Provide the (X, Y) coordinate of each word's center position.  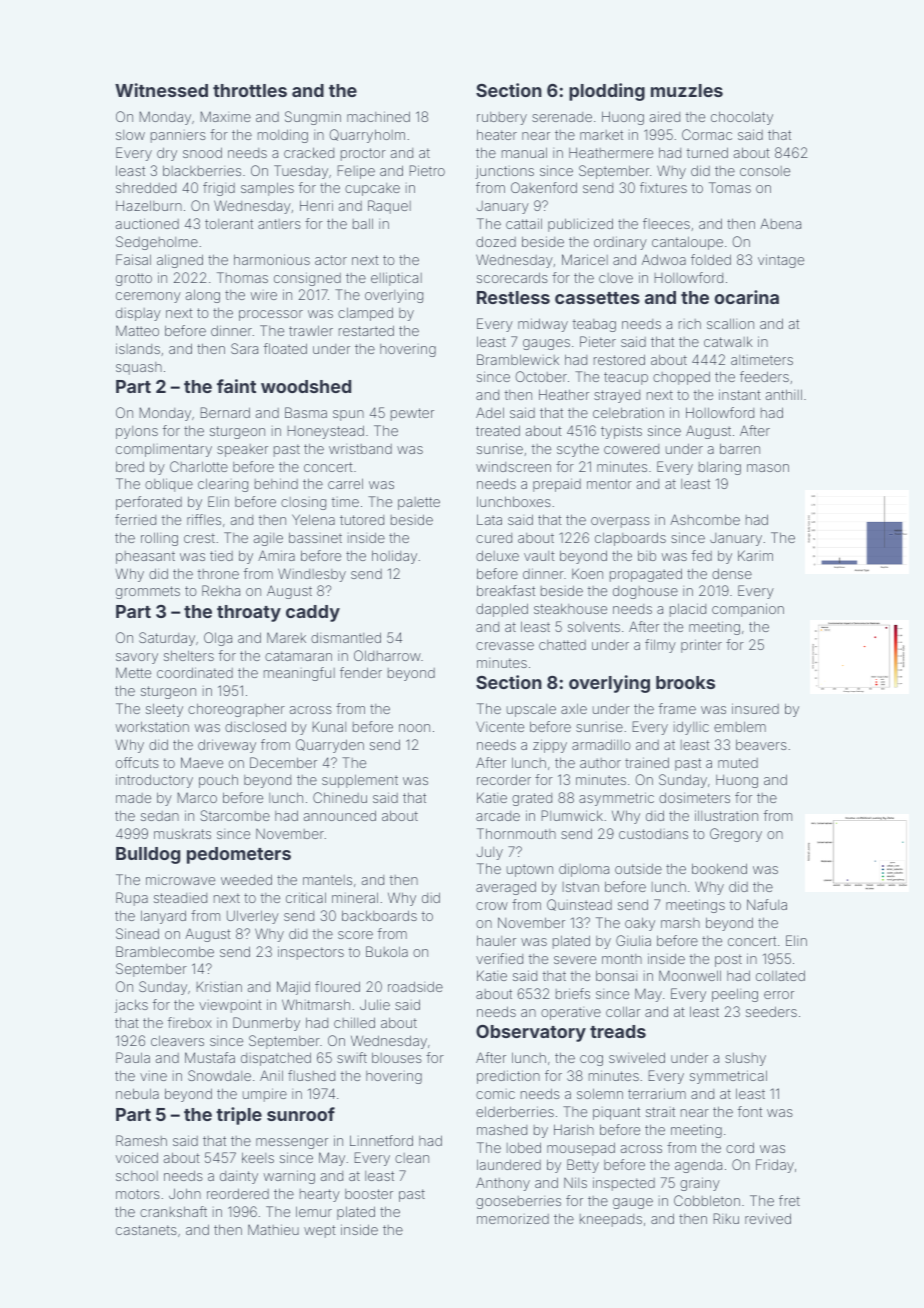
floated (285, 348)
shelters (189, 655)
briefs (573, 993)
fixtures (663, 187)
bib (647, 555)
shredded (146, 187)
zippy (550, 746)
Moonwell (690, 975)
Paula (133, 1057)
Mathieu (273, 1229)
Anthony (503, 1184)
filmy (660, 646)
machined (378, 116)
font (750, 1111)
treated (498, 430)
